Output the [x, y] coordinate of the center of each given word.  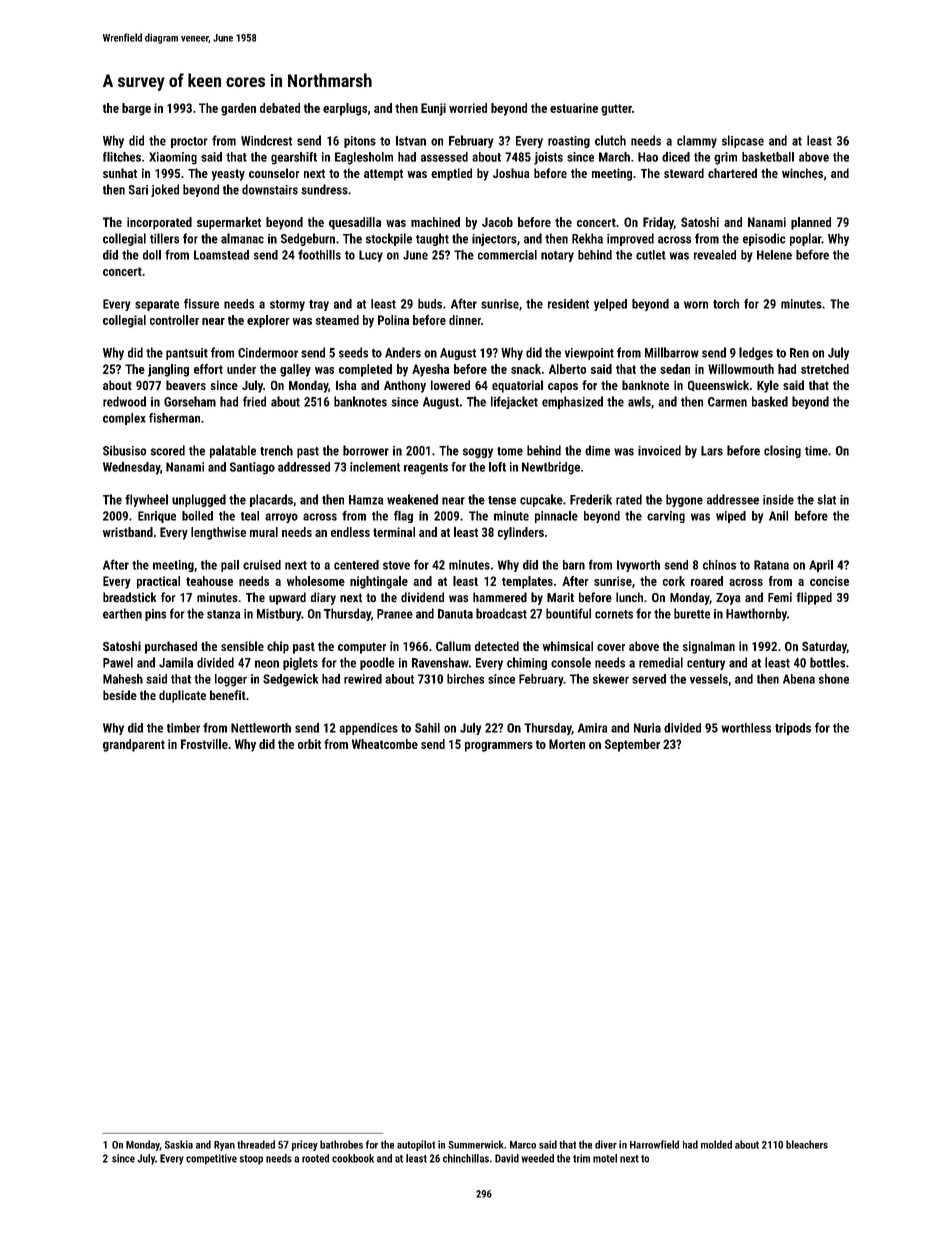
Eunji [433, 109]
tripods [793, 729]
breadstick [129, 597]
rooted [315, 1158]
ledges [756, 353]
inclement [375, 467]
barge [136, 109]
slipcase [743, 141]
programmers [499, 747]
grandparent [134, 745]
